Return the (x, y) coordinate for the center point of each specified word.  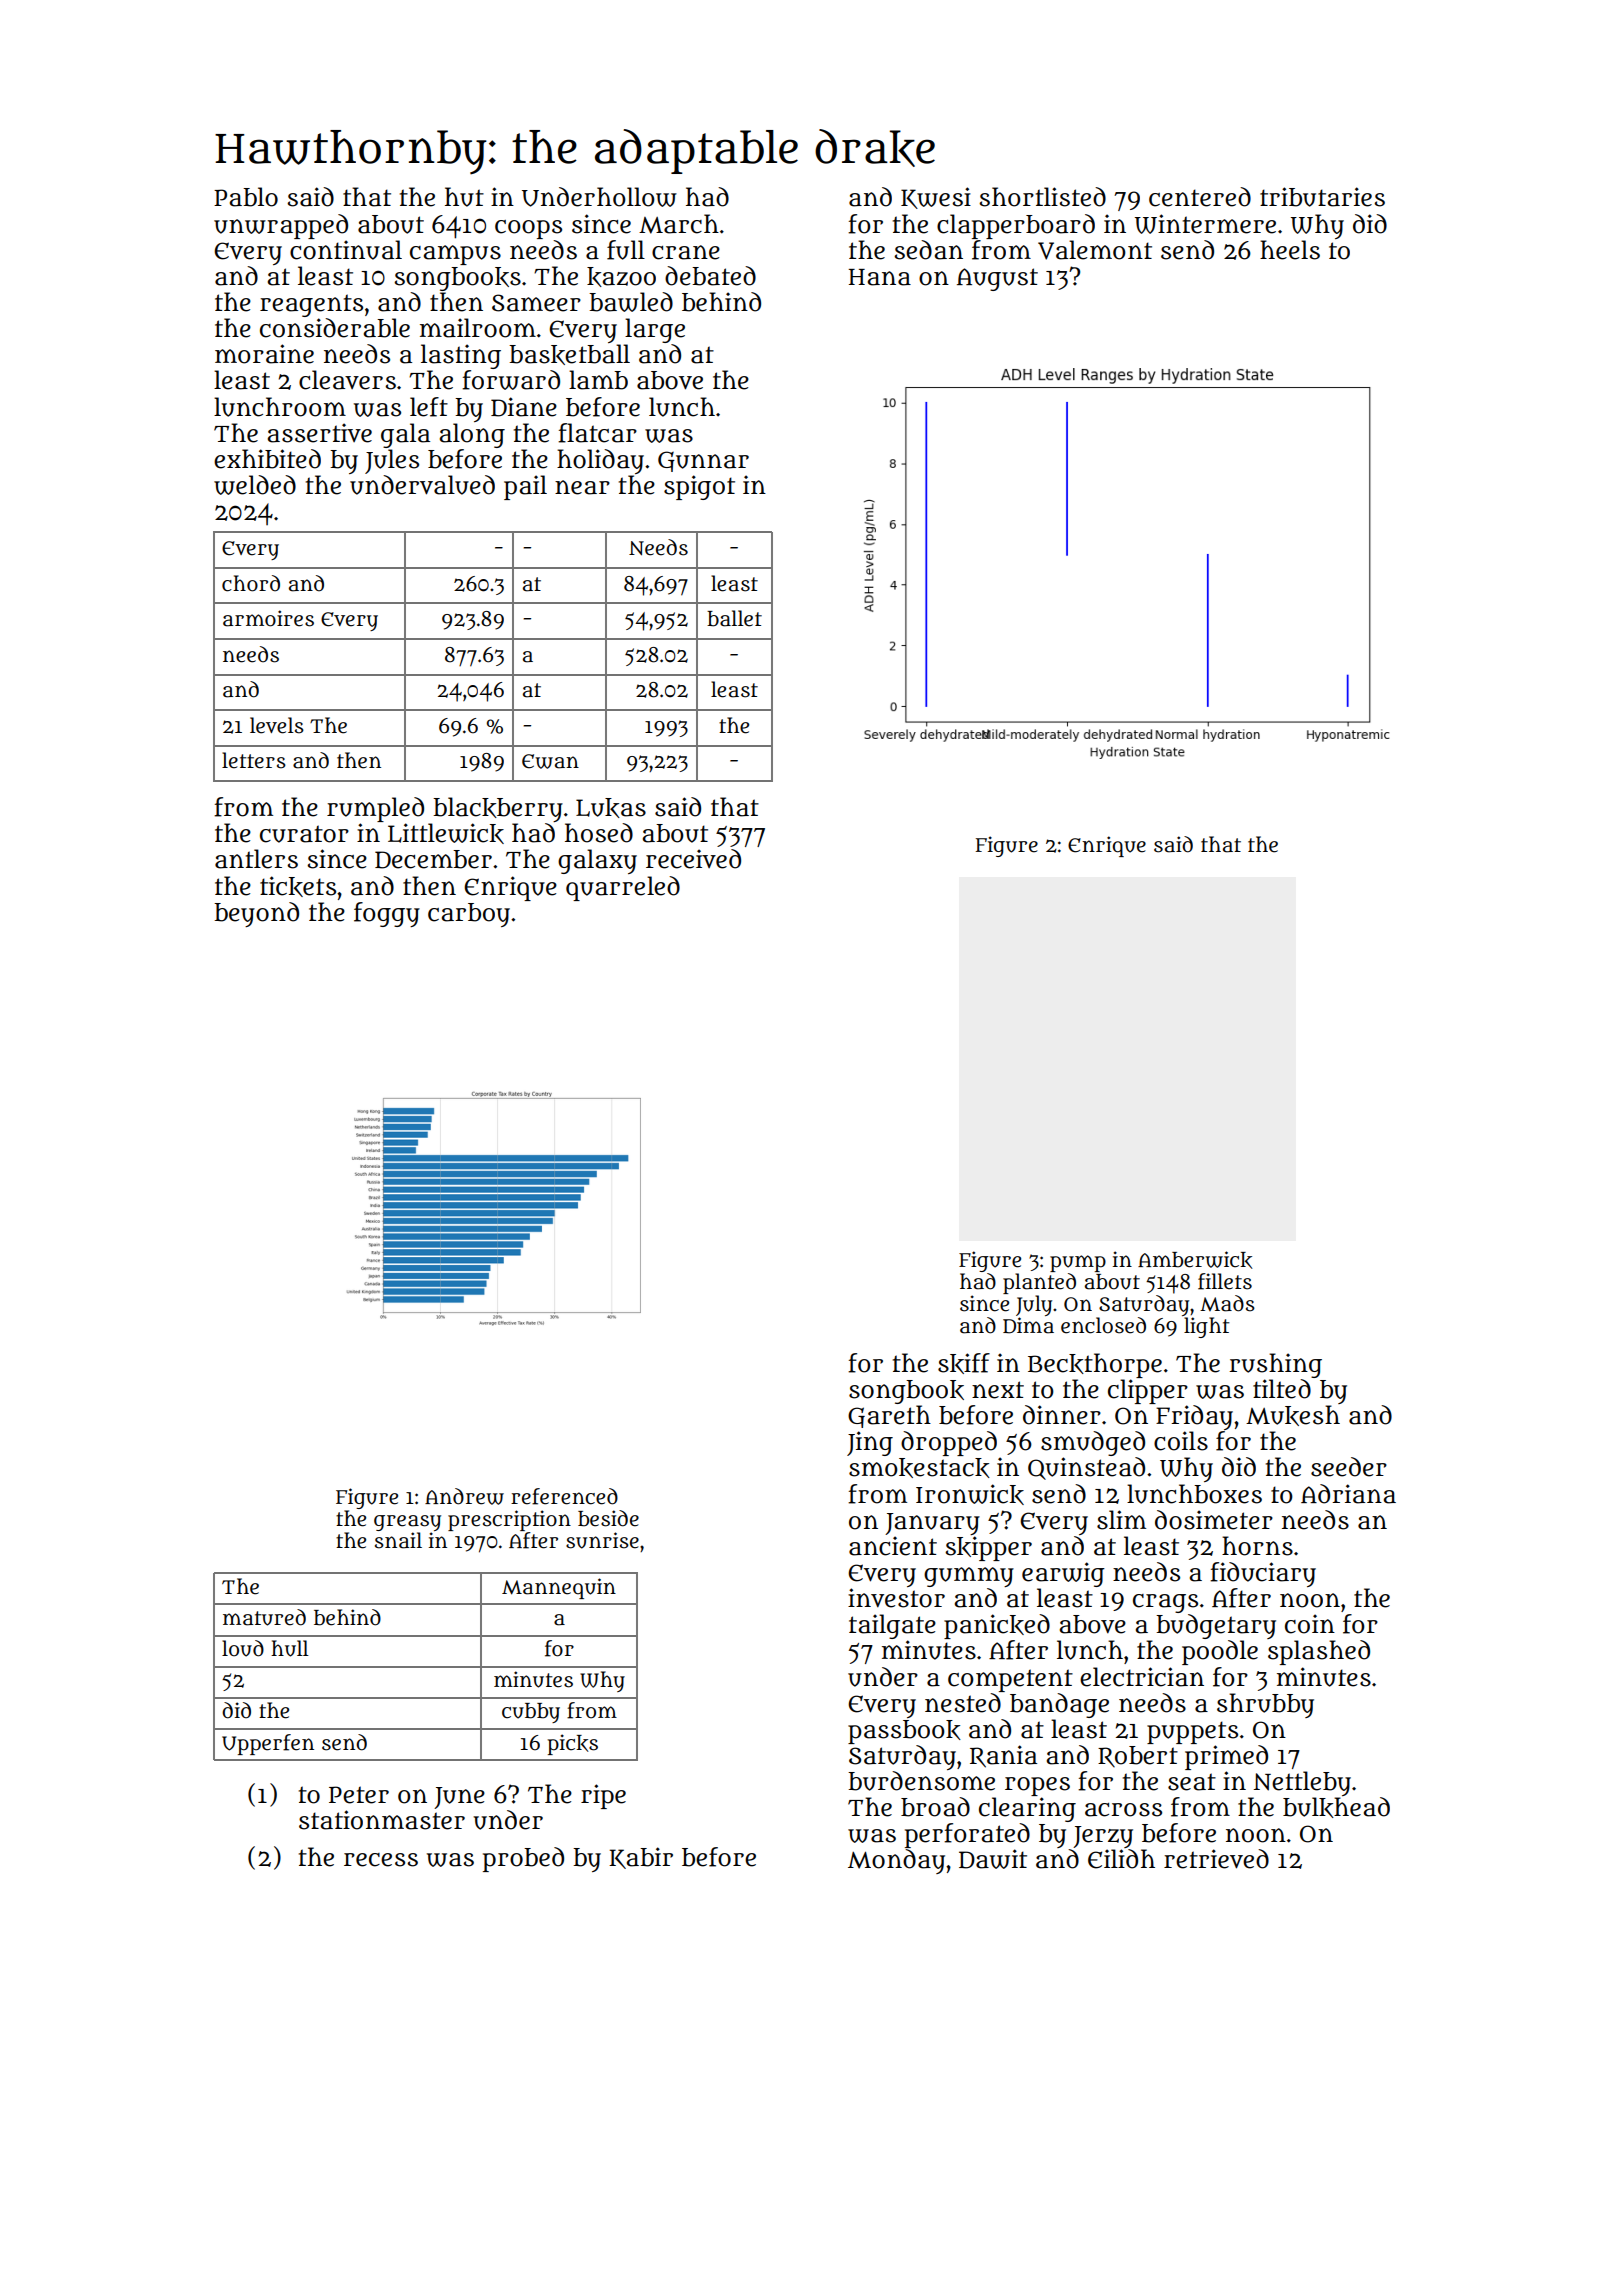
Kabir (641, 1858)
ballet (734, 618)
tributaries (1322, 197)
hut (464, 197)
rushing (1275, 1365)
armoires (268, 618)
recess (381, 1860)
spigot (699, 487)
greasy (407, 1523)
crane (686, 252)
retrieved (1216, 1859)
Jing (870, 1443)
